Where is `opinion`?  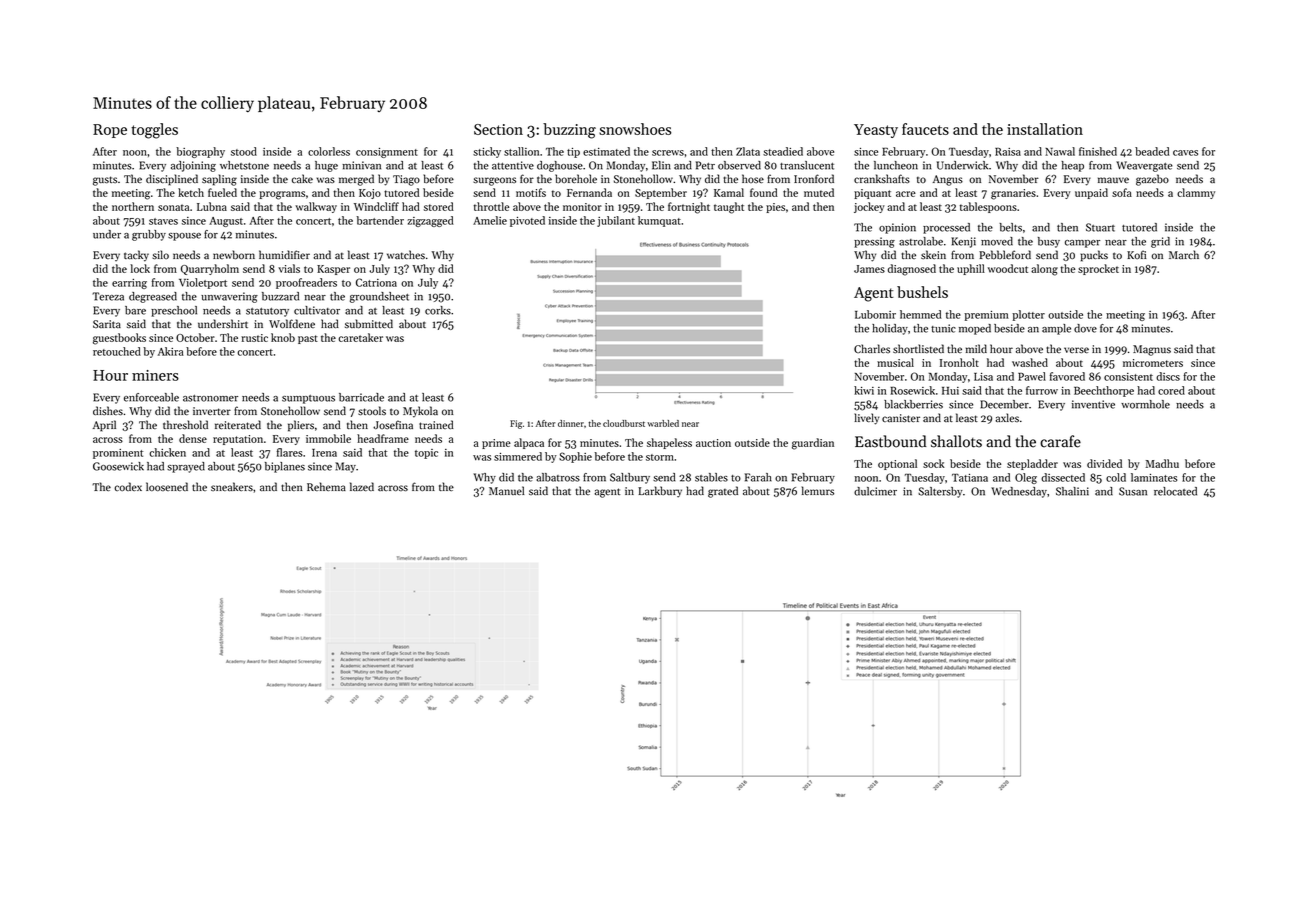
opinion is located at coordinates (897, 228).
